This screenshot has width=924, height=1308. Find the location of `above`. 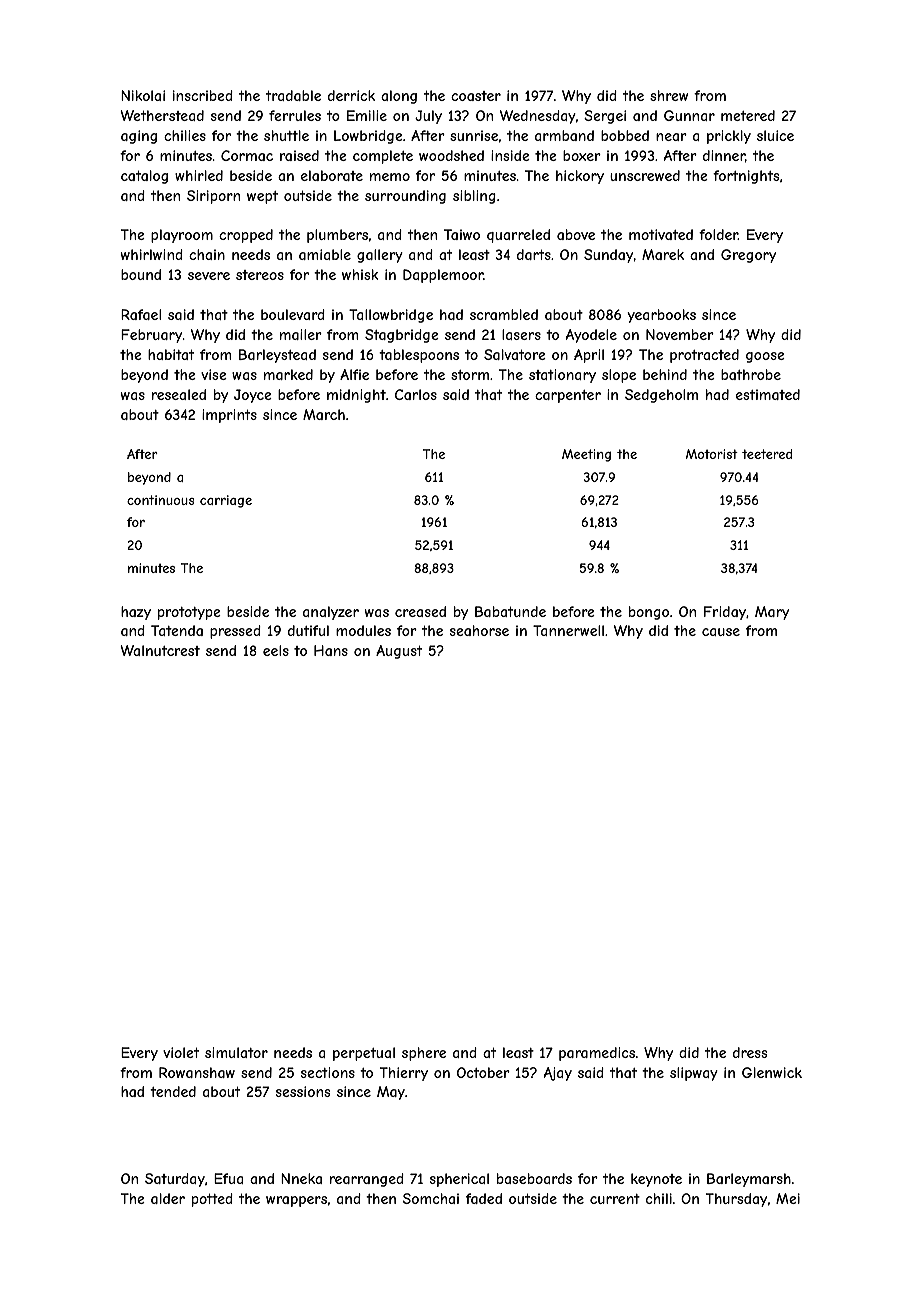

above is located at coordinates (576, 234).
